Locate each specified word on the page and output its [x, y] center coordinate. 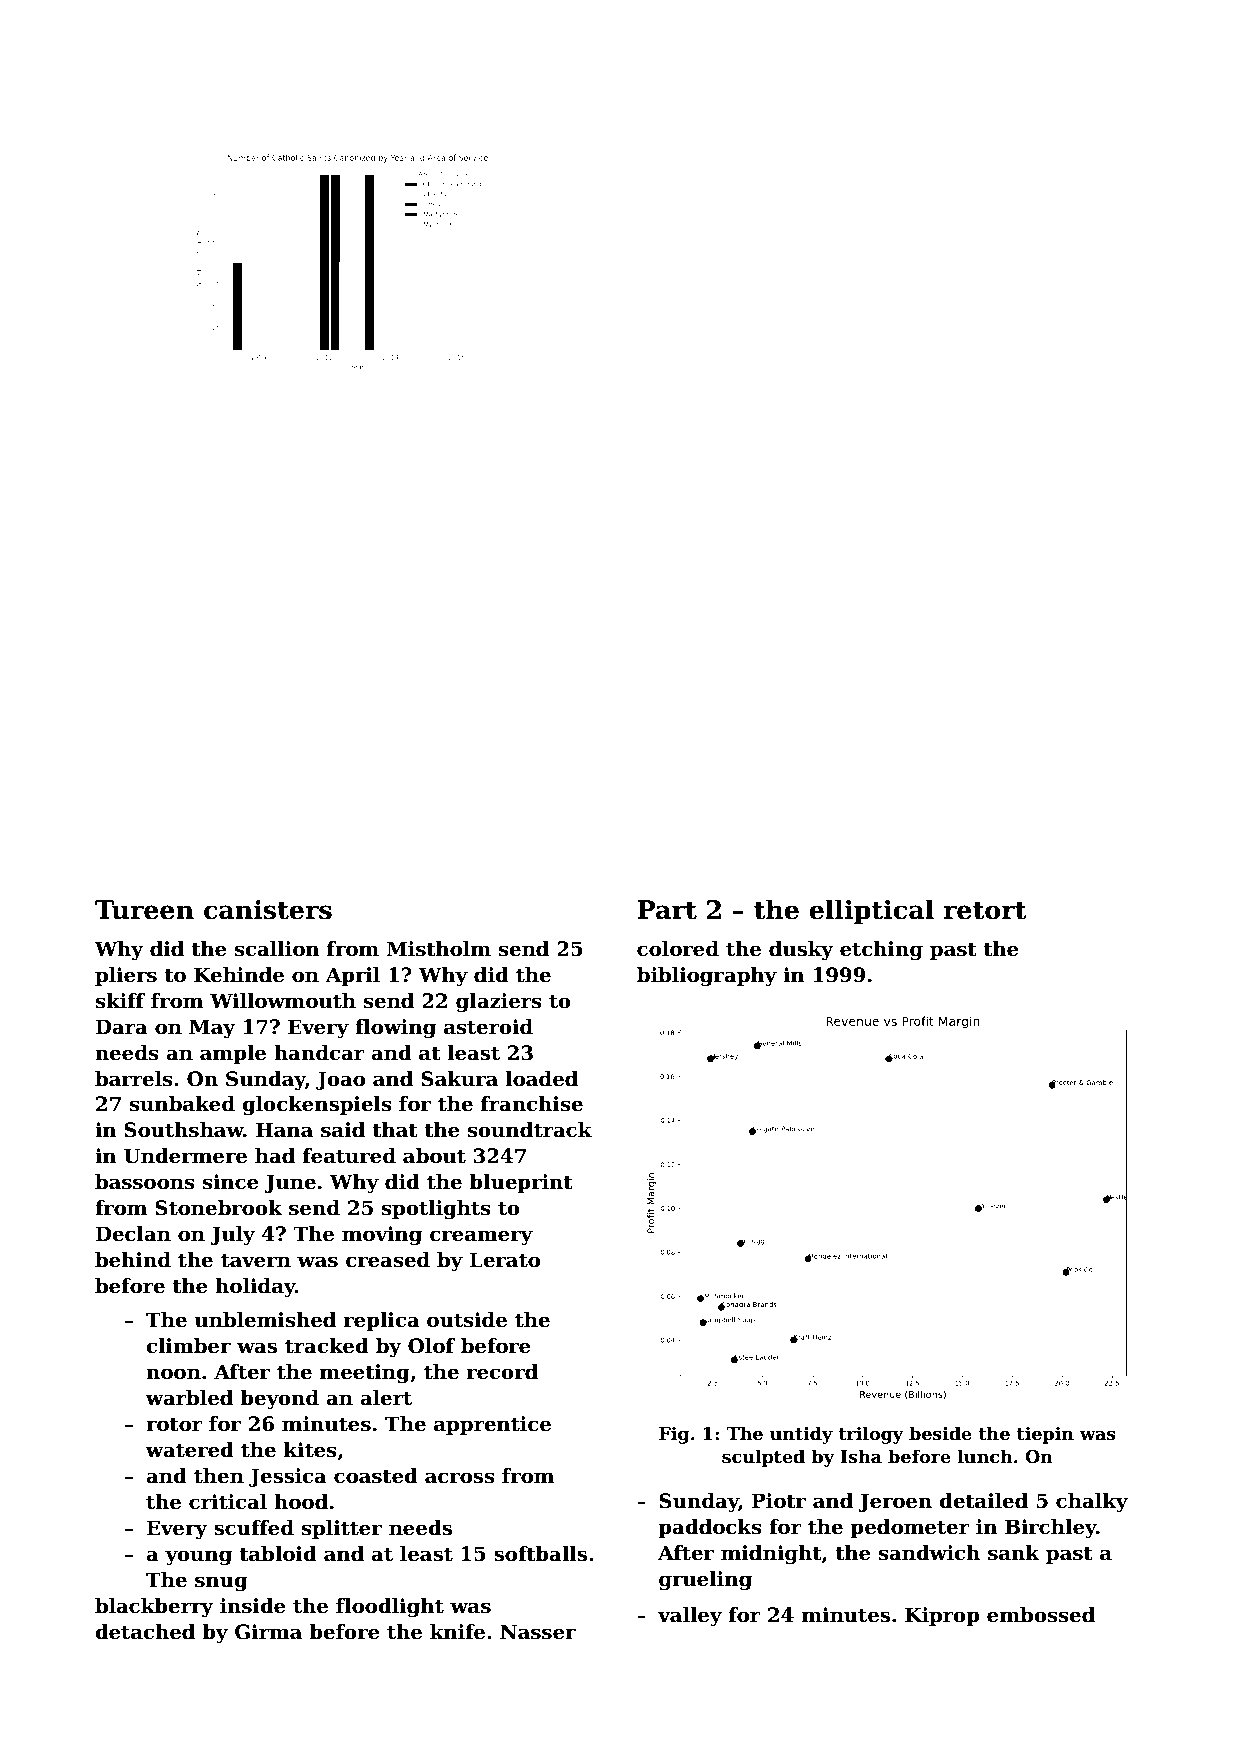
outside [467, 1320]
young [198, 1558]
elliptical [871, 911]
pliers [126, 976]
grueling [705, 1581]
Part [667, 910]
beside [940, 1433]
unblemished [265, 1320]
